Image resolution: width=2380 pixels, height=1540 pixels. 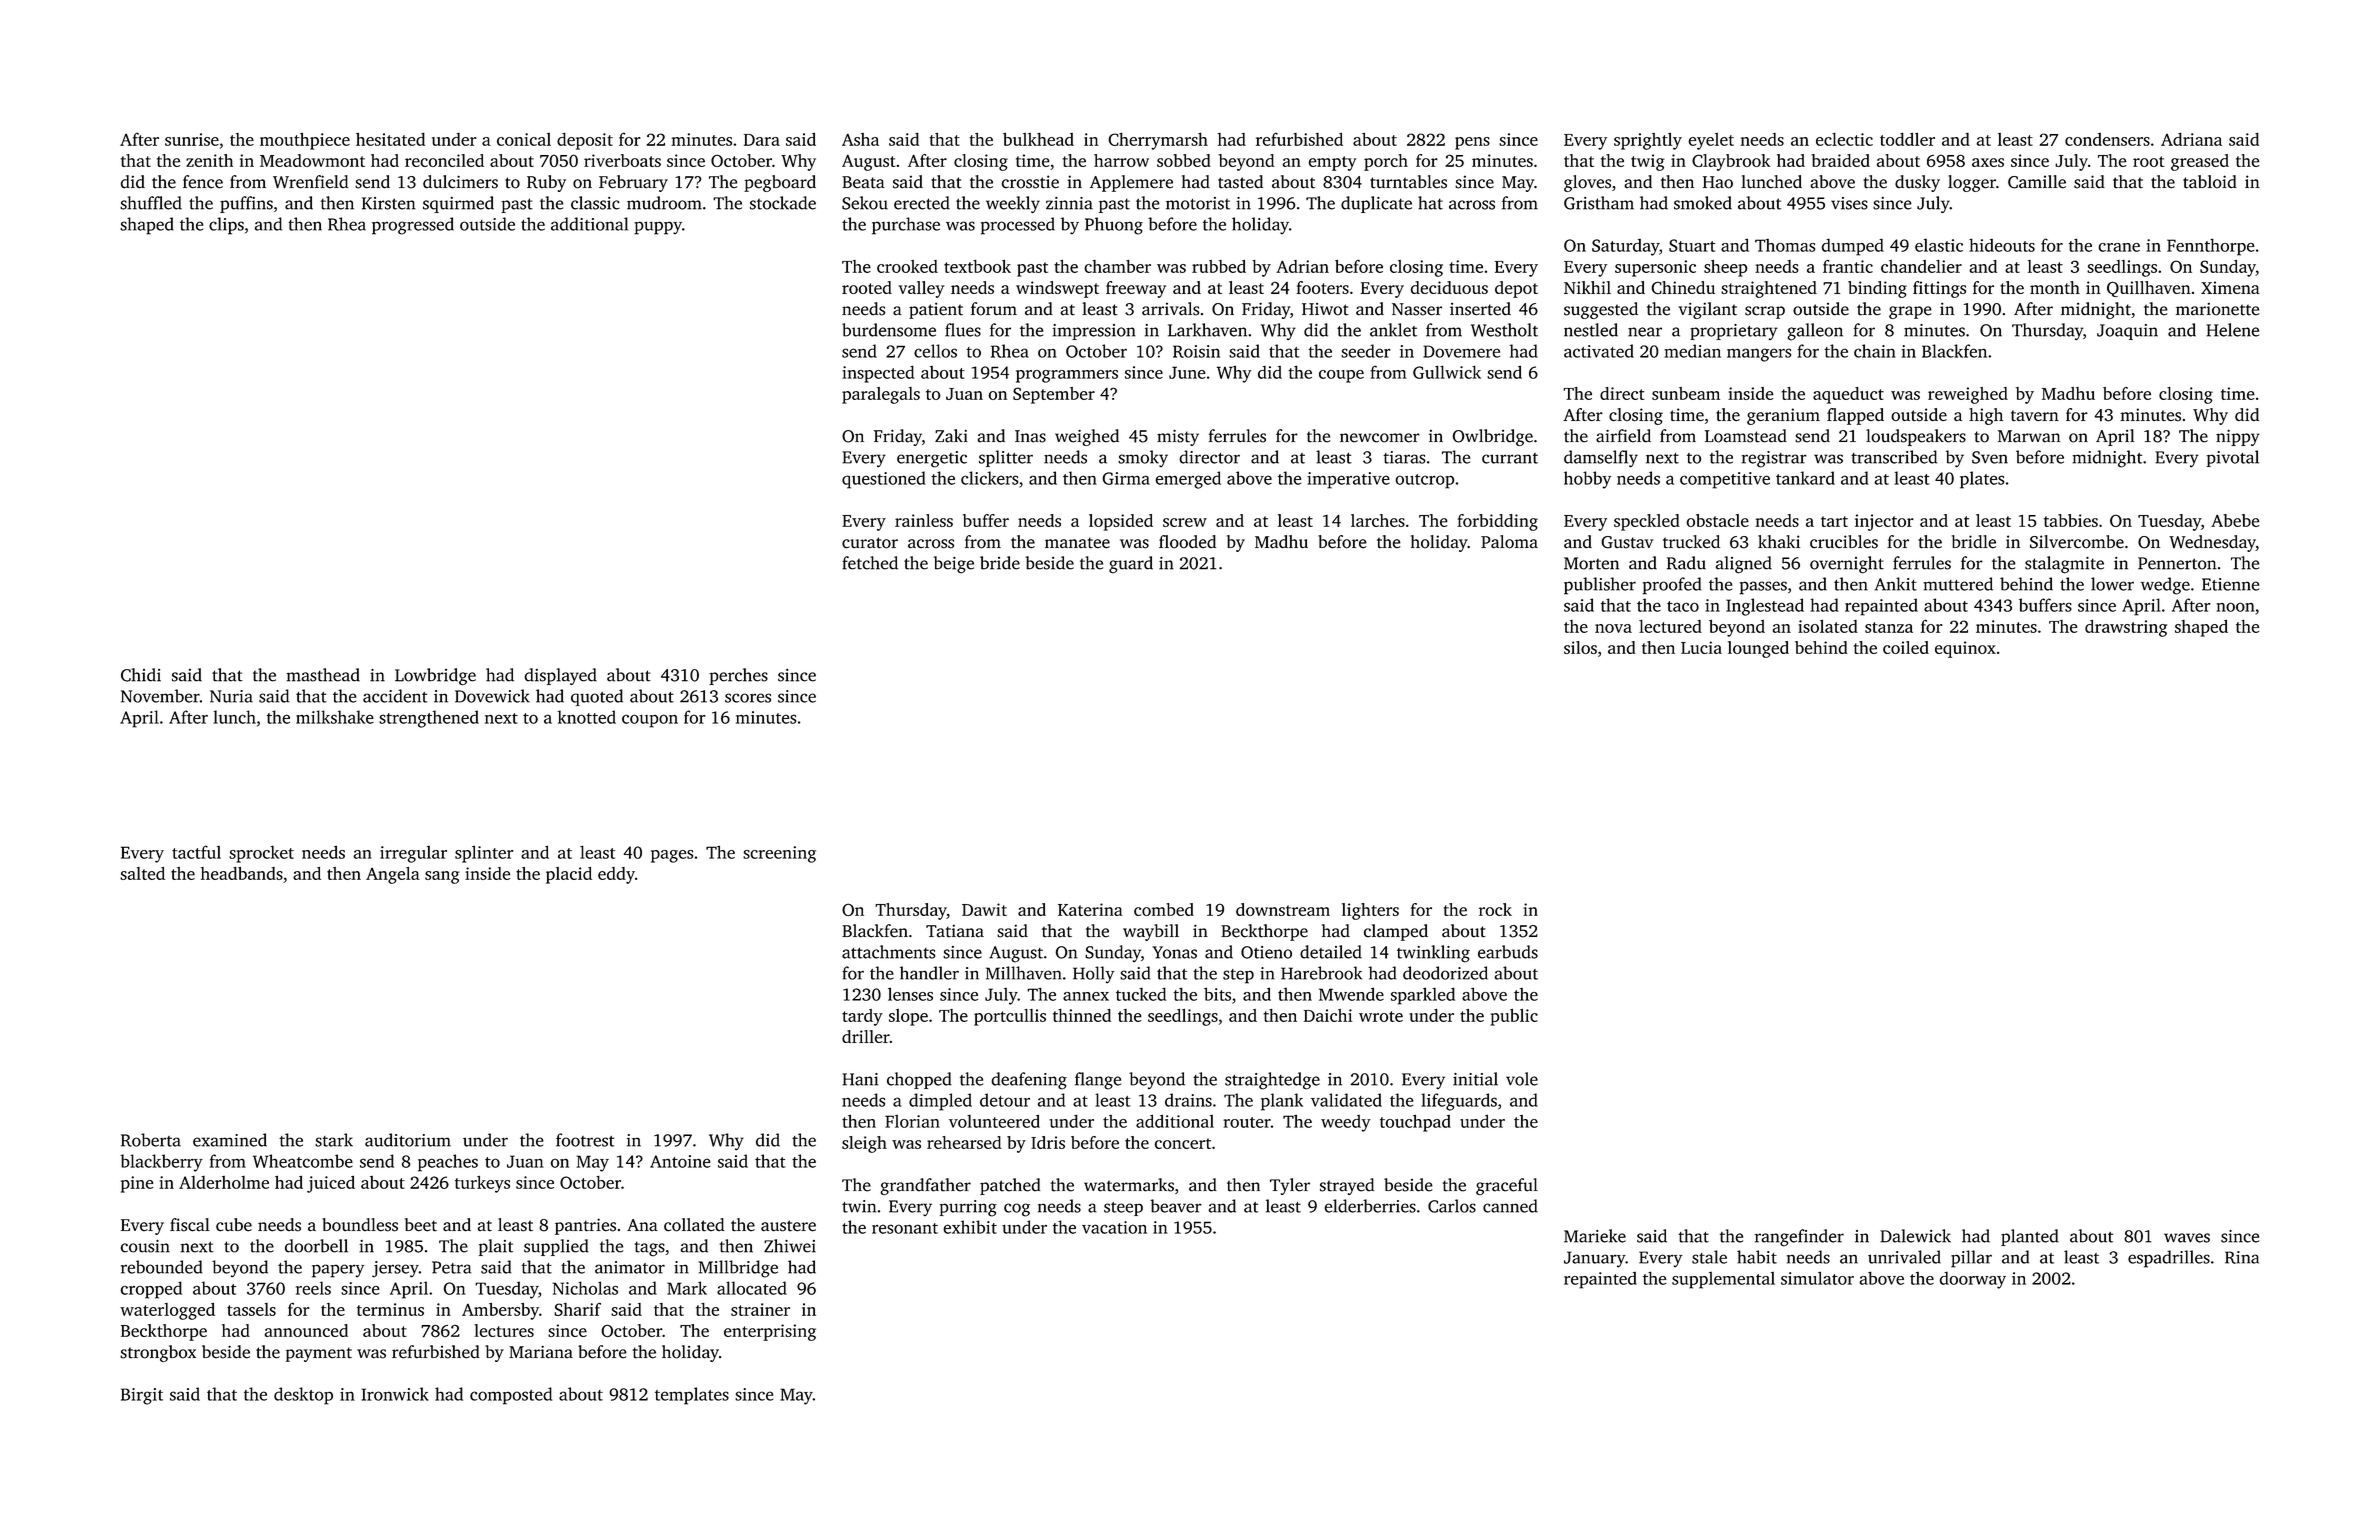 I want to click on eclectic, so click(x=1844, y=139).
